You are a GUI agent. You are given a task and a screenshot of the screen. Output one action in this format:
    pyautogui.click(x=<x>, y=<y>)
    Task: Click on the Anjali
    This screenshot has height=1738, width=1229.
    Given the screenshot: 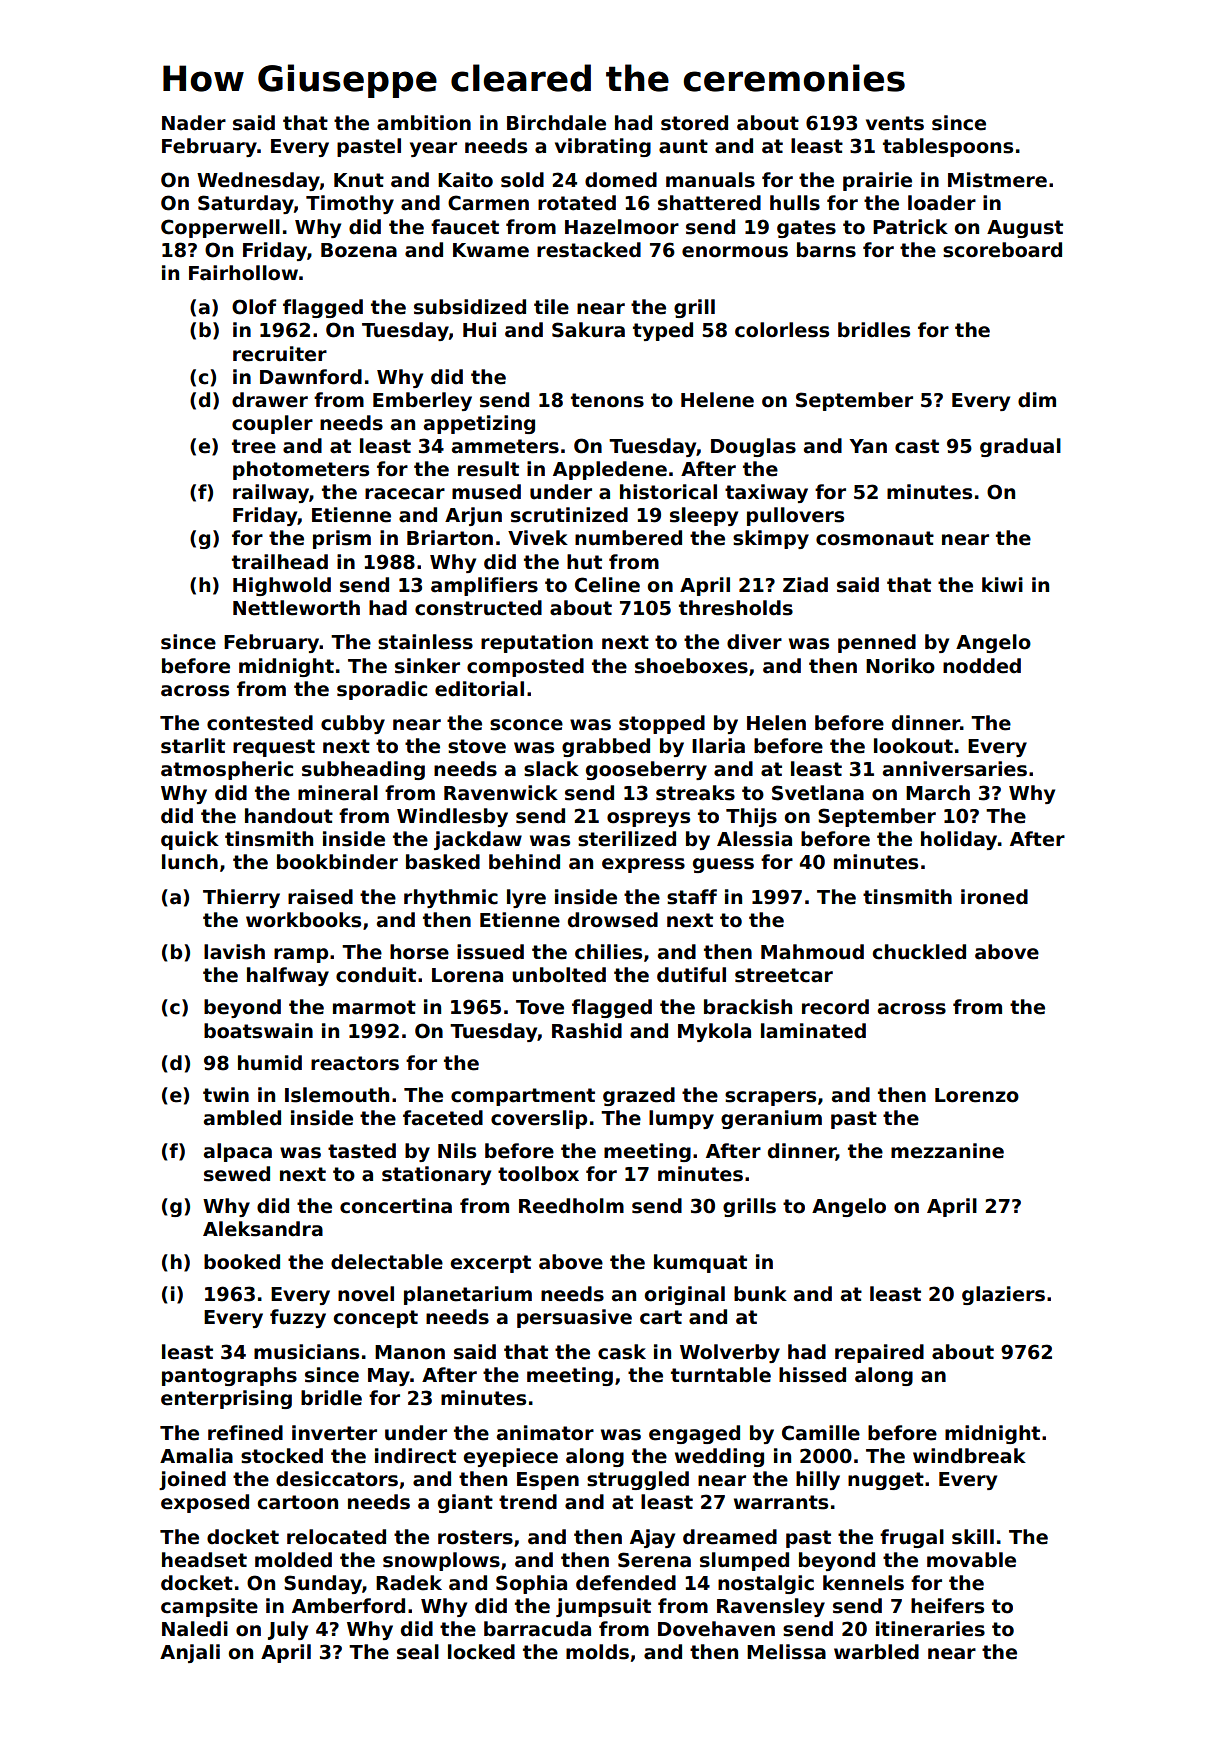 What is the action you would take?
    pyautogui.click(x=190, y=1653)
